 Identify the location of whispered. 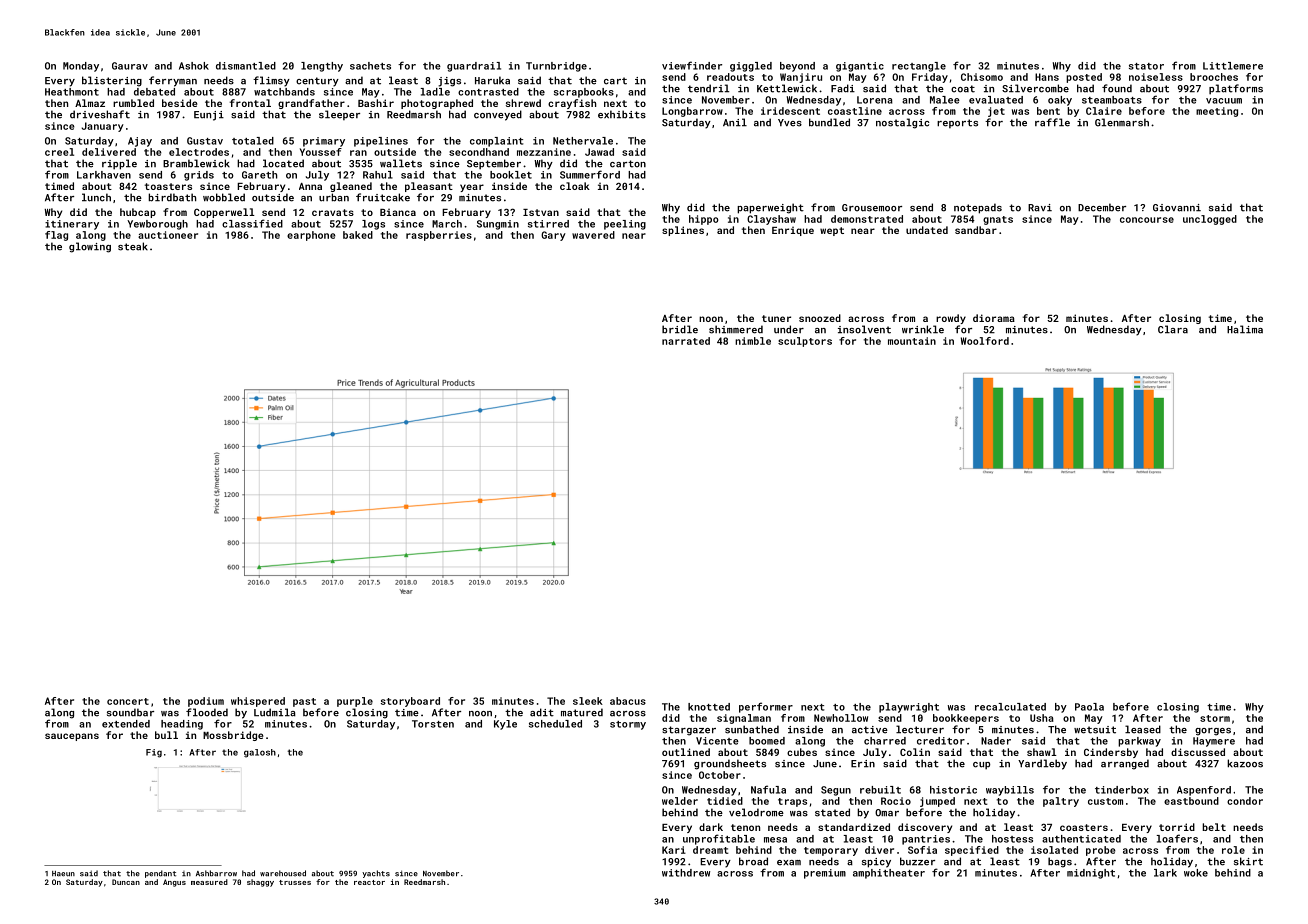
(258, 702).
